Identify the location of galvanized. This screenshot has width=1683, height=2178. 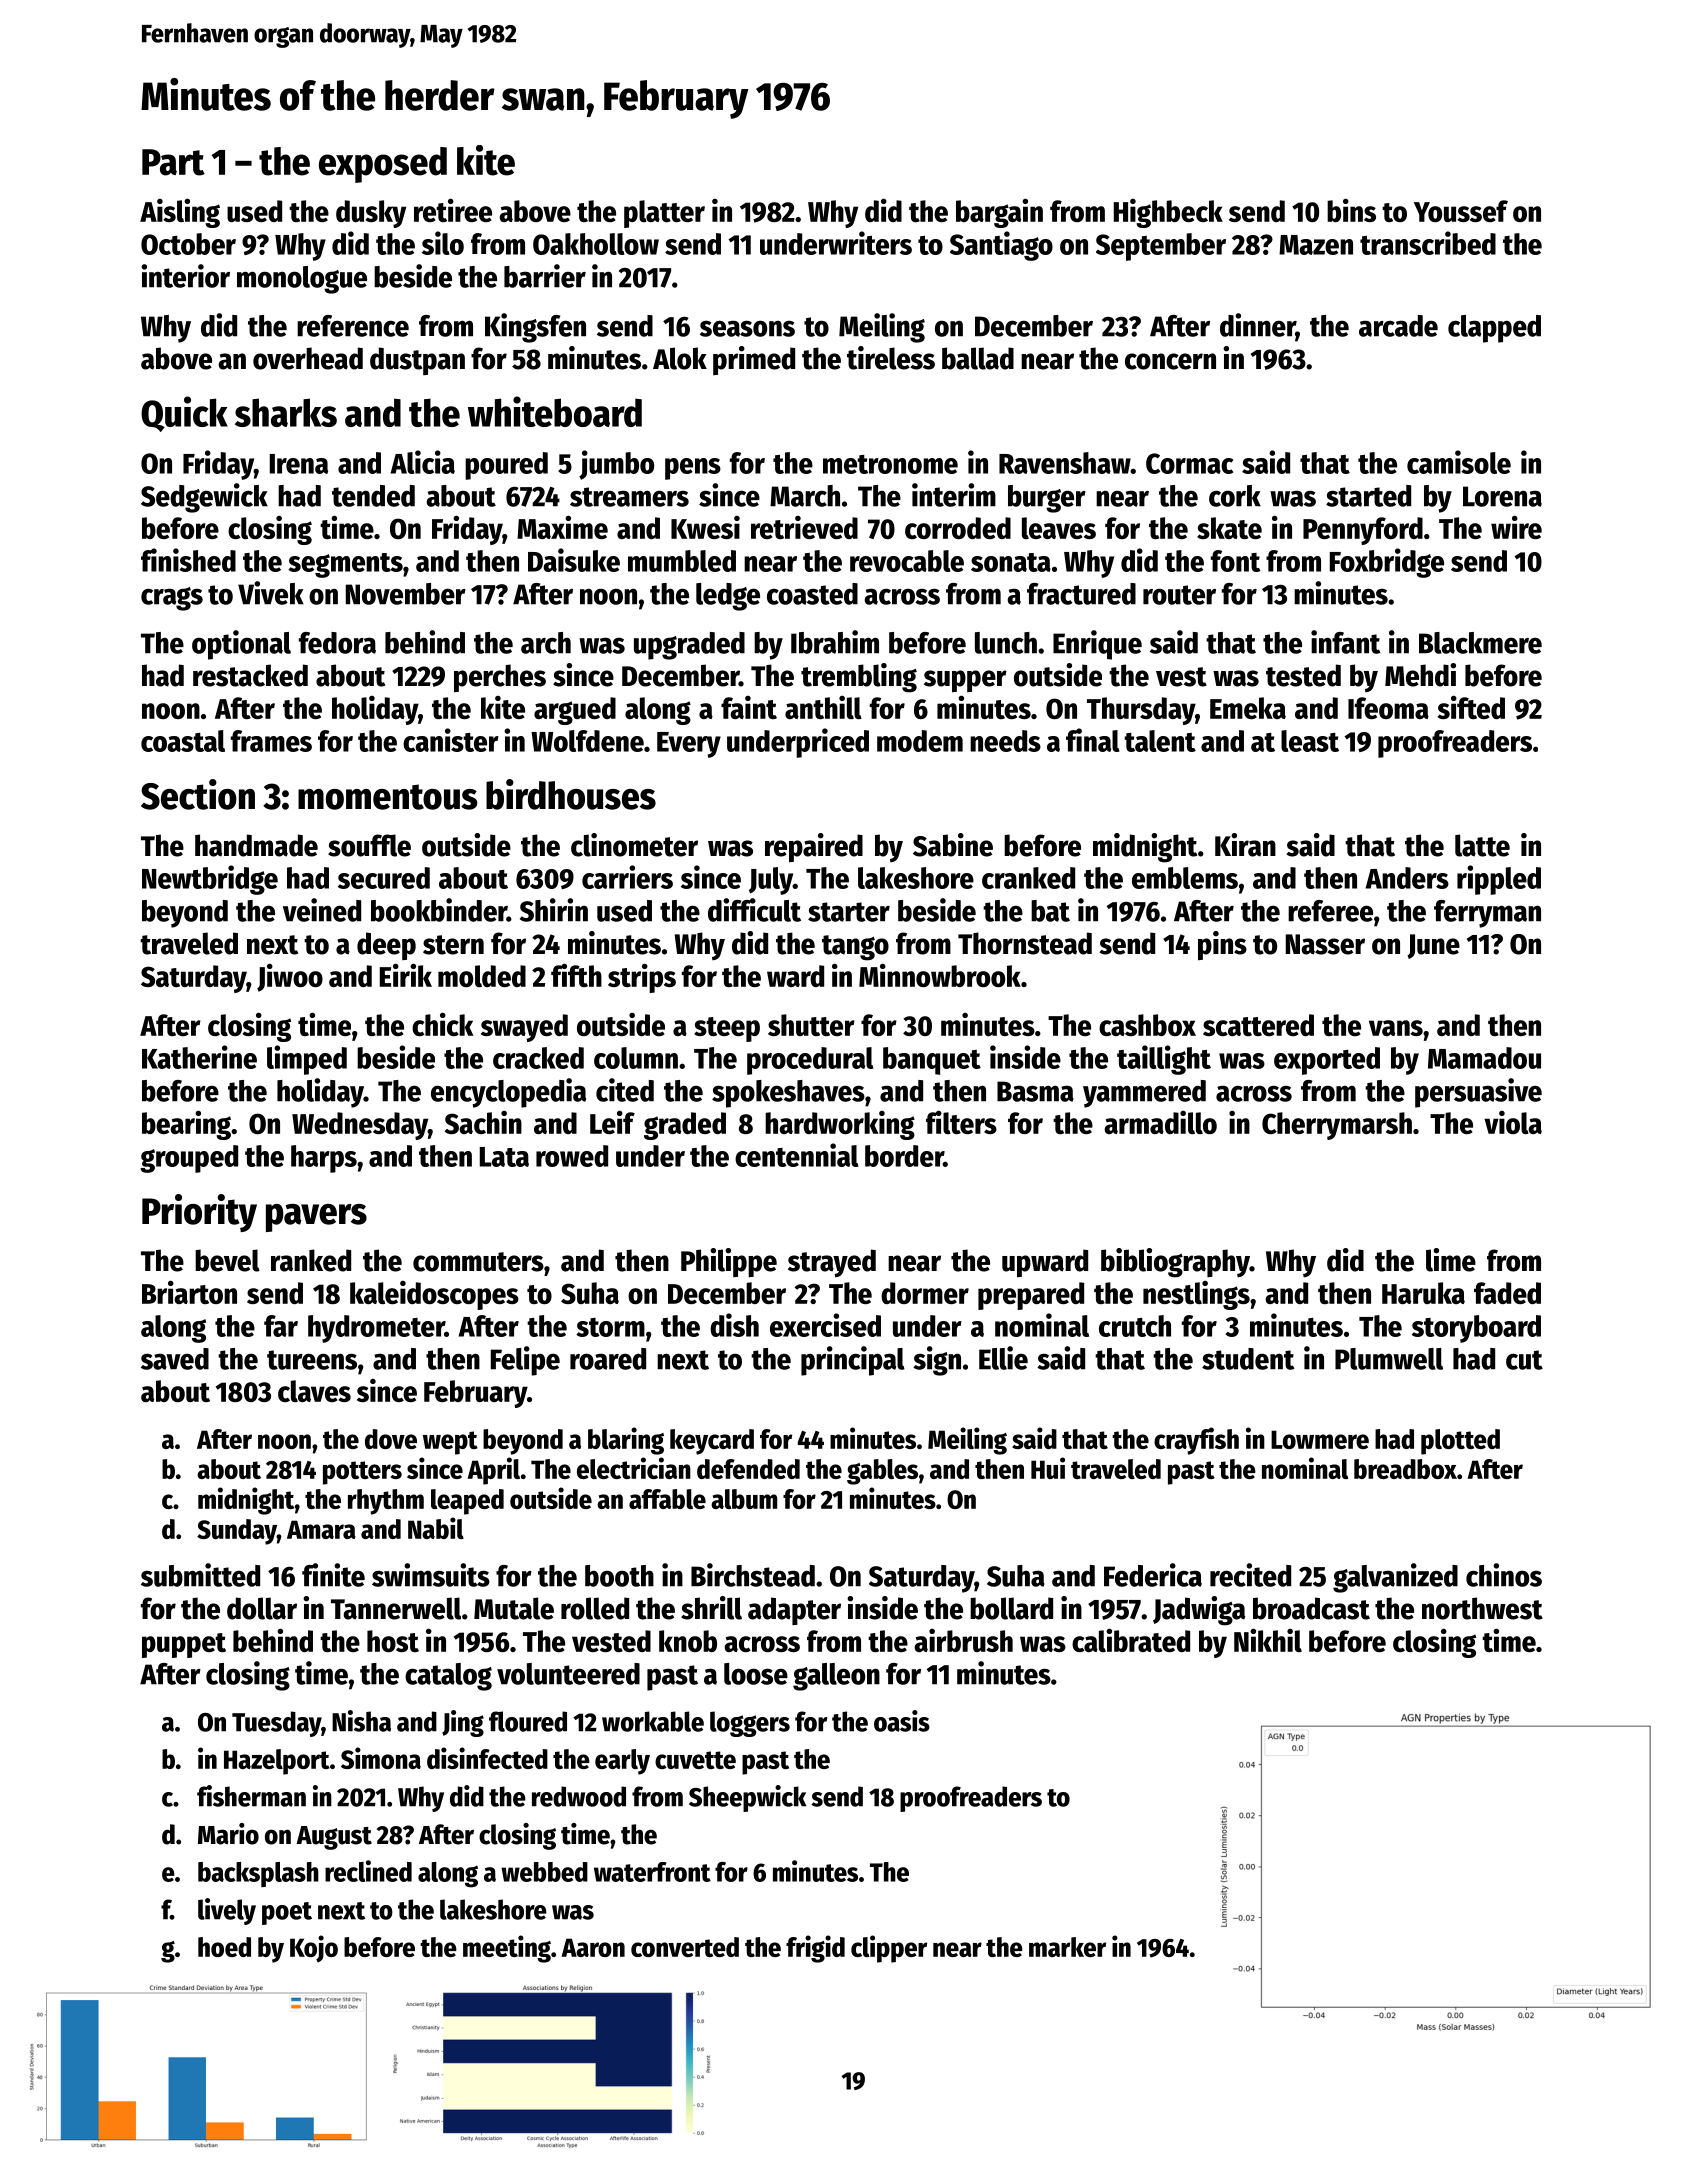
(1395, 1578).
